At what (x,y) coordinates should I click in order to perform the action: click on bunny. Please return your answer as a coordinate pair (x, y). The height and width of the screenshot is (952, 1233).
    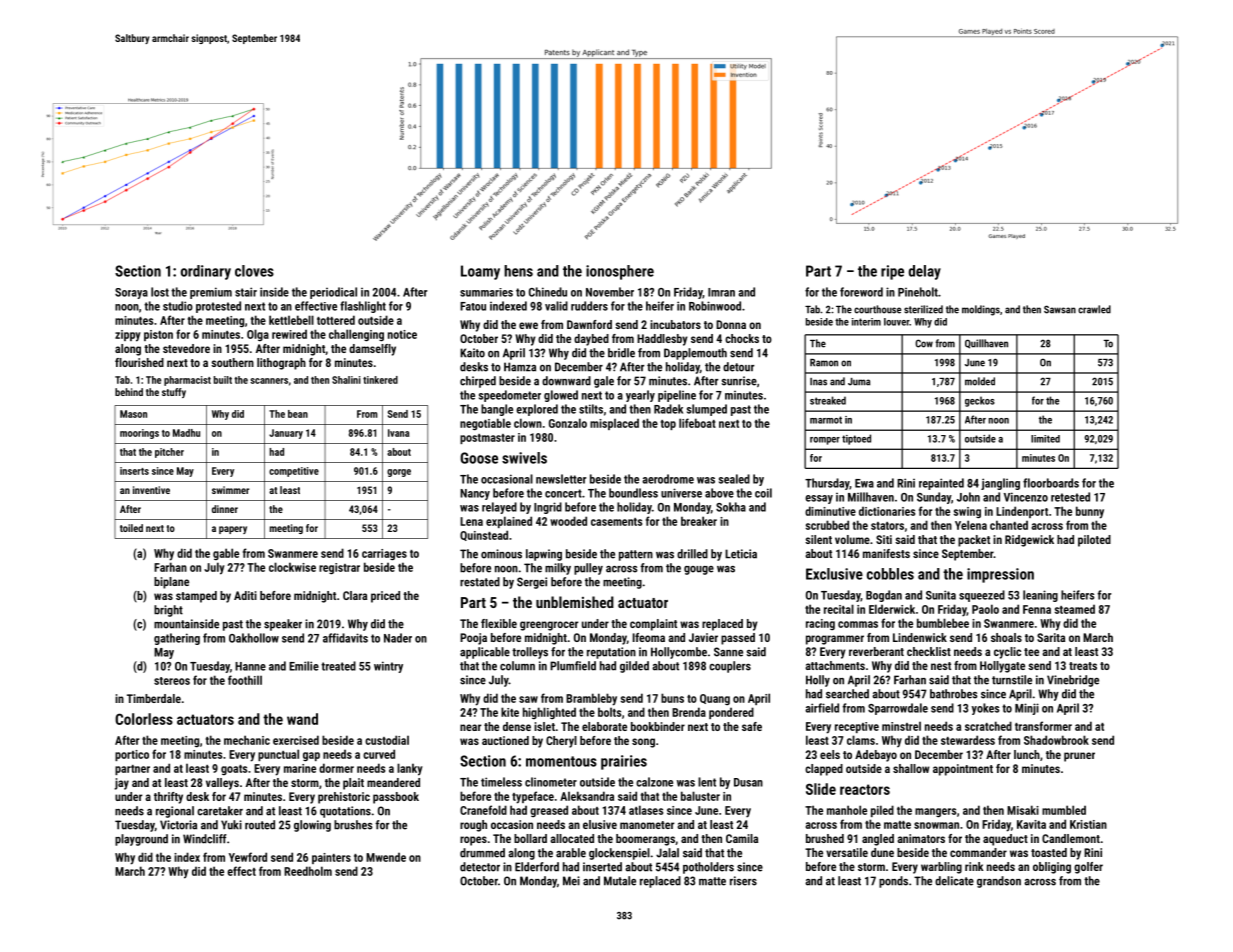
    Looking at the image, I should click on (1090, 512).
